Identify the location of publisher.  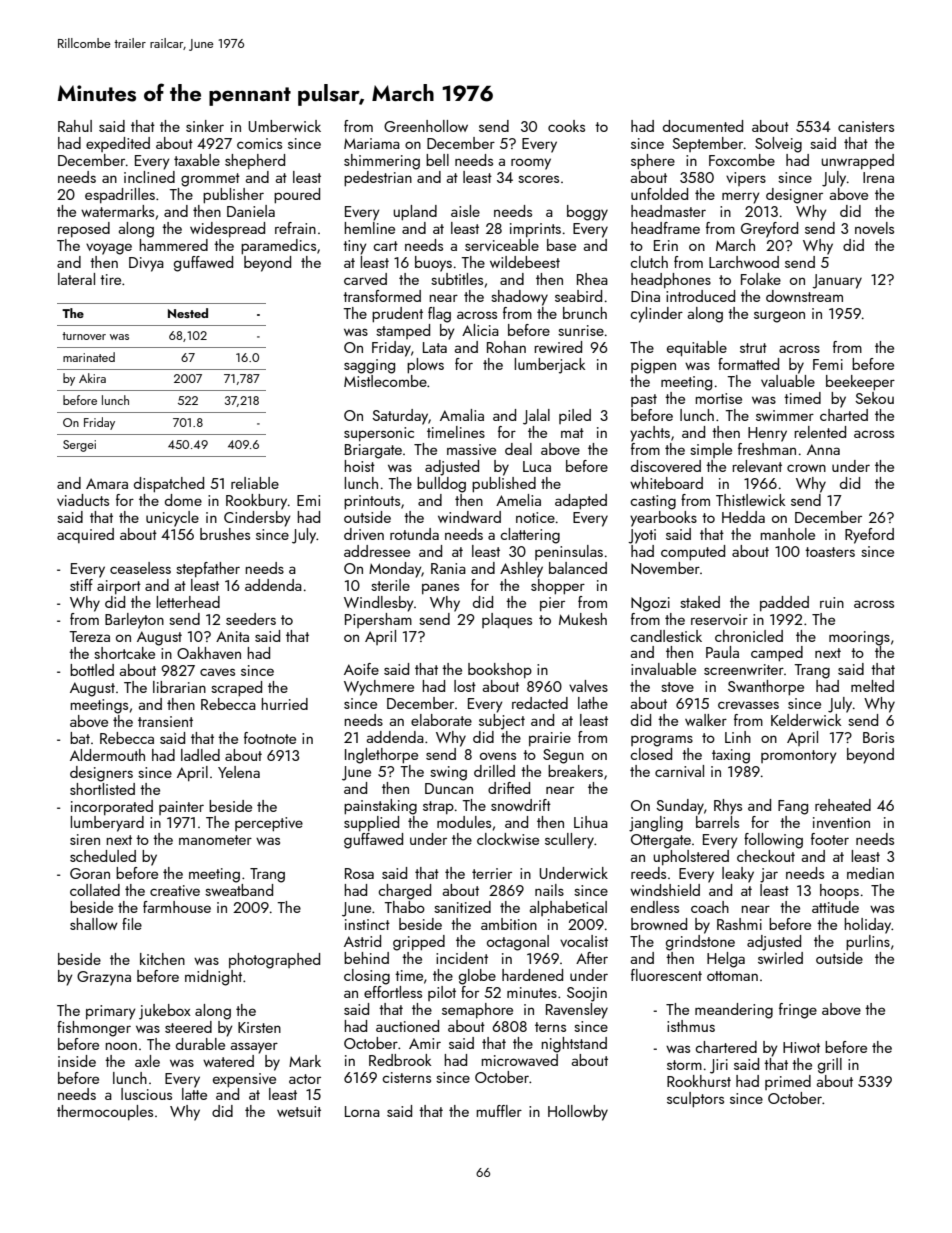
(233, 196).
